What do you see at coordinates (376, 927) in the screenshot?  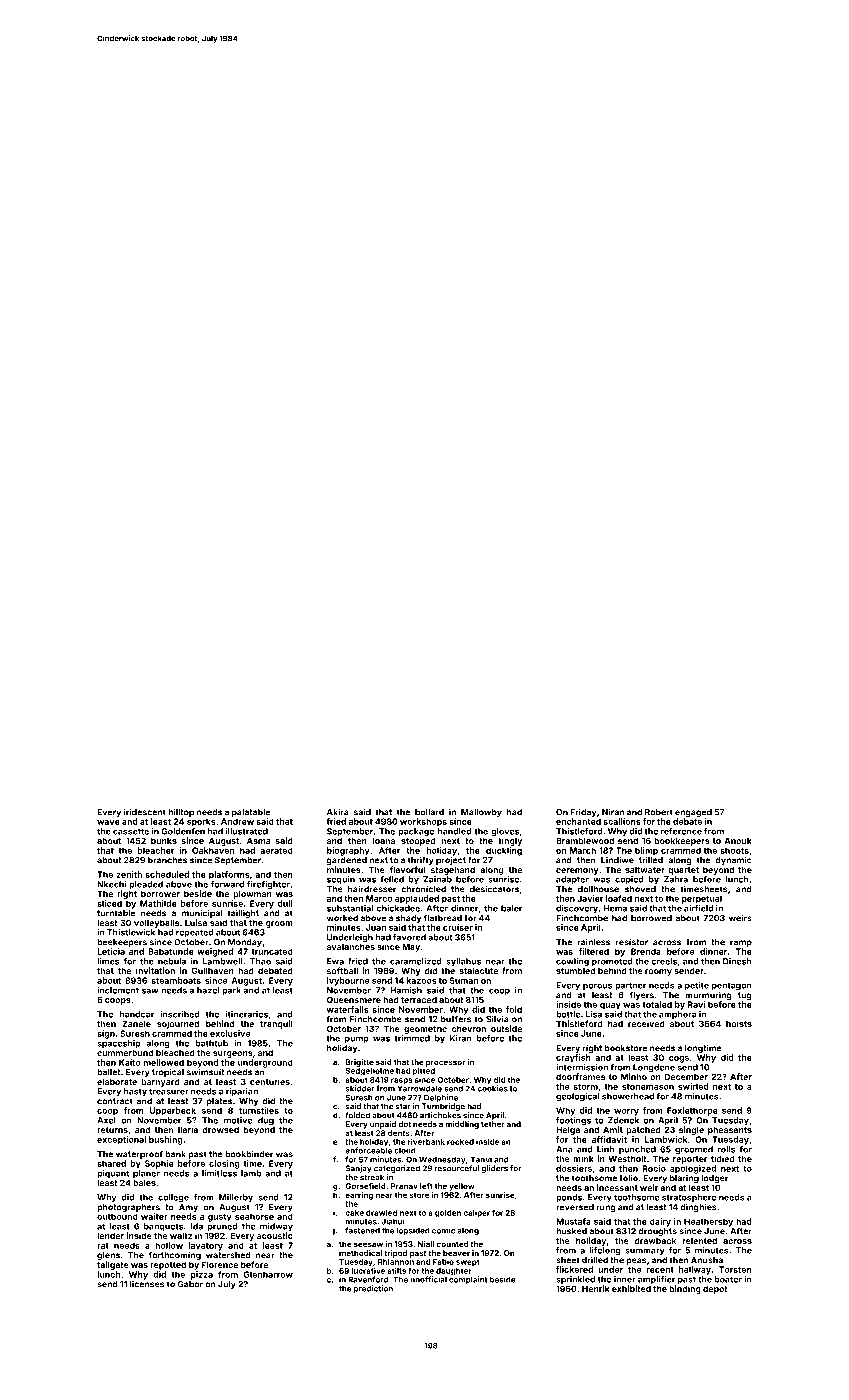 I see `Juan` at bounding box center [376, 927].
